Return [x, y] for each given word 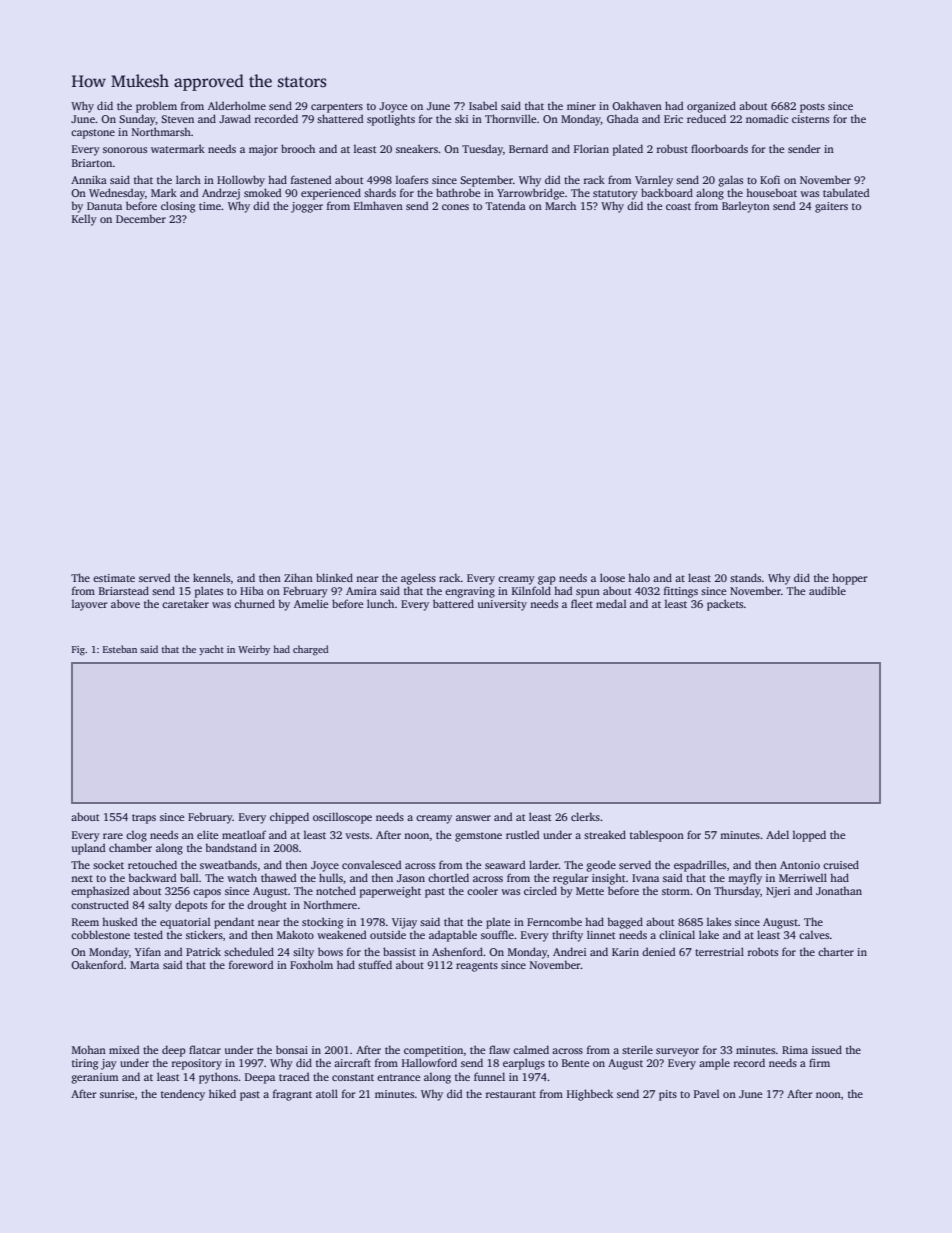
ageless [418, 579]
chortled [448, 877]
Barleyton [746, 207]
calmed [531, 1049]
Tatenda [506, 205]
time [210, 206]
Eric [673, 119]
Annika [89, 179]
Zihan [298, 577]
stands [745, 577]
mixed [124, 1049]
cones [455, 207]
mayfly [745, 879]
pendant [234, 923]
